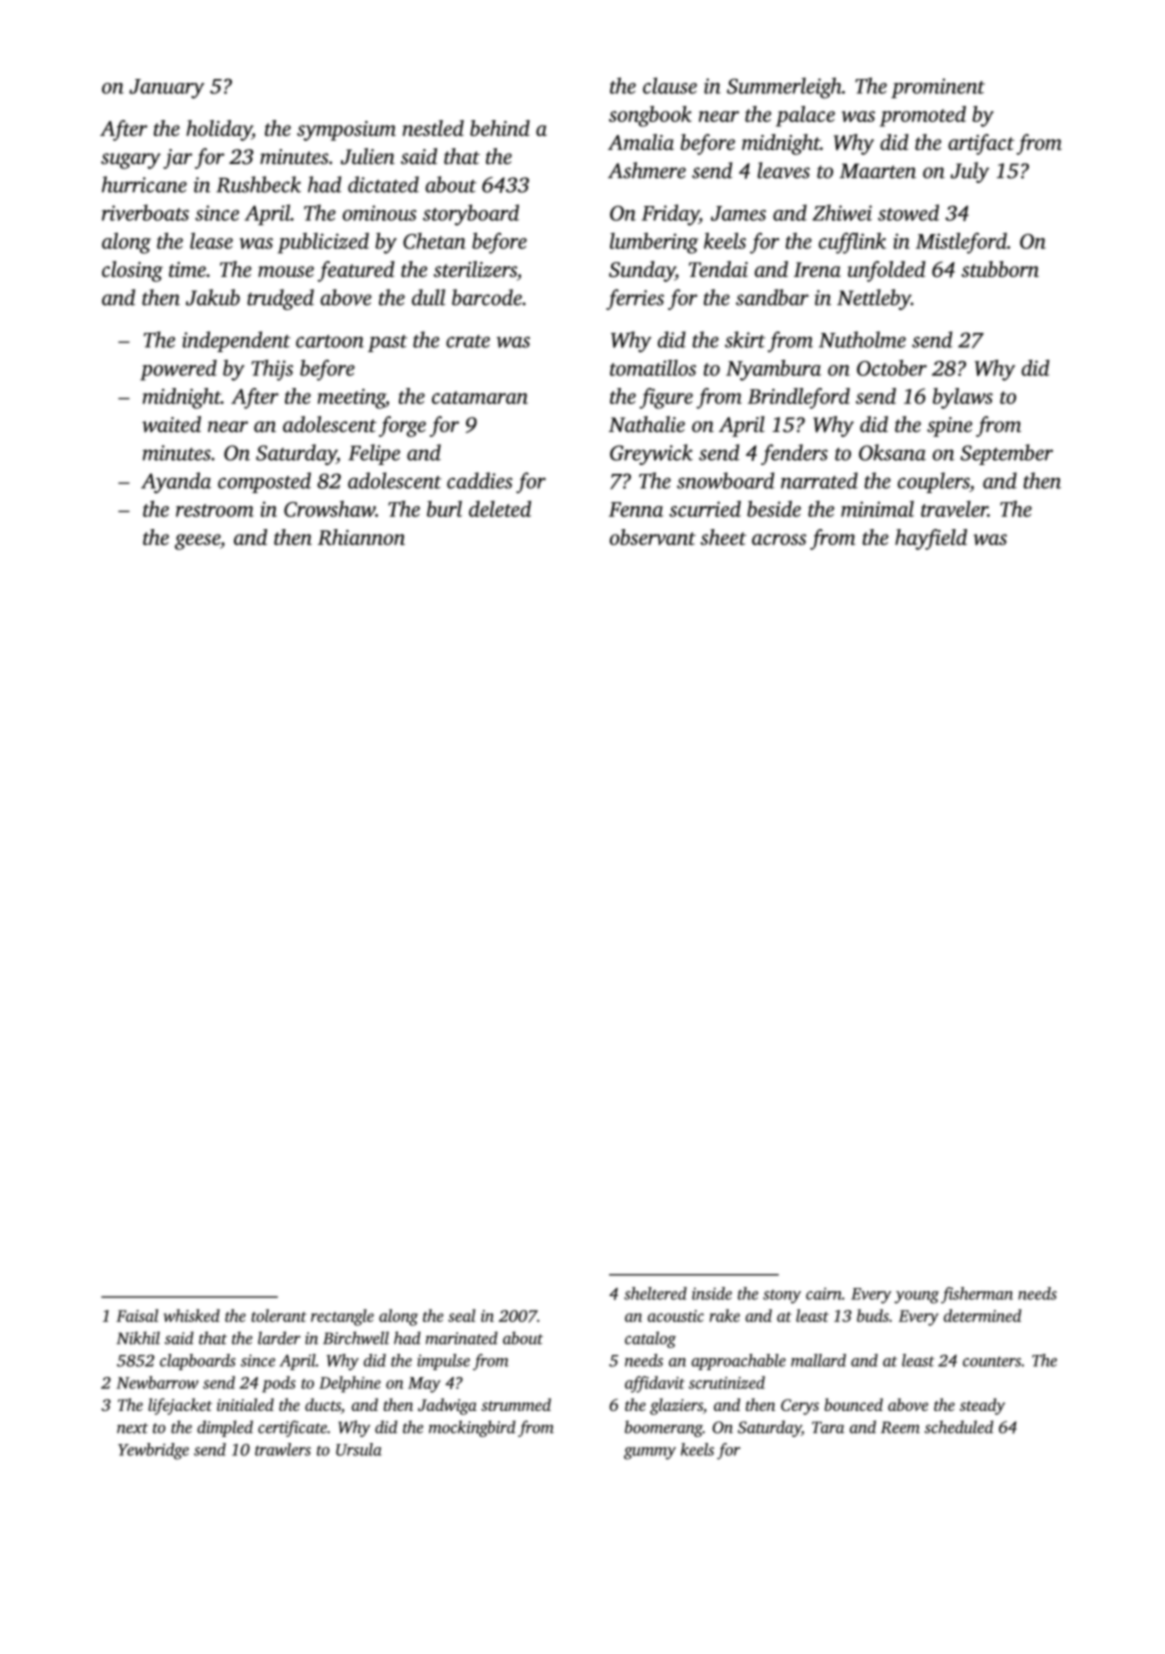 This screenshot has width=1165, height=1654. I want to click on Reem, so click(900, 1427).
